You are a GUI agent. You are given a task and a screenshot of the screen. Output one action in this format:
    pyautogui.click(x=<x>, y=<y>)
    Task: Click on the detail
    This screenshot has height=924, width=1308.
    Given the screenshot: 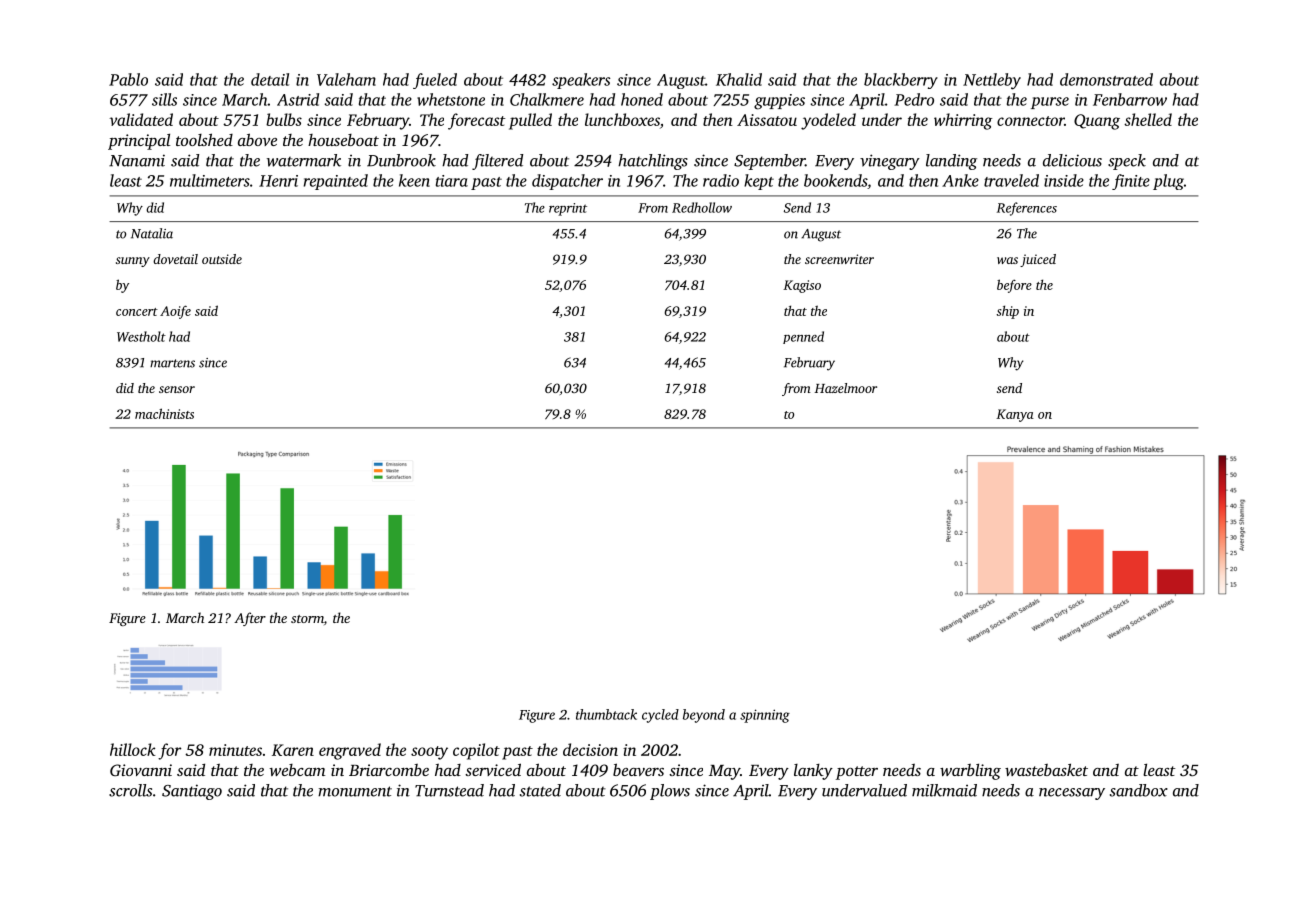 What is the action you would take?
    pyautogui.click(x=270, y=79)
